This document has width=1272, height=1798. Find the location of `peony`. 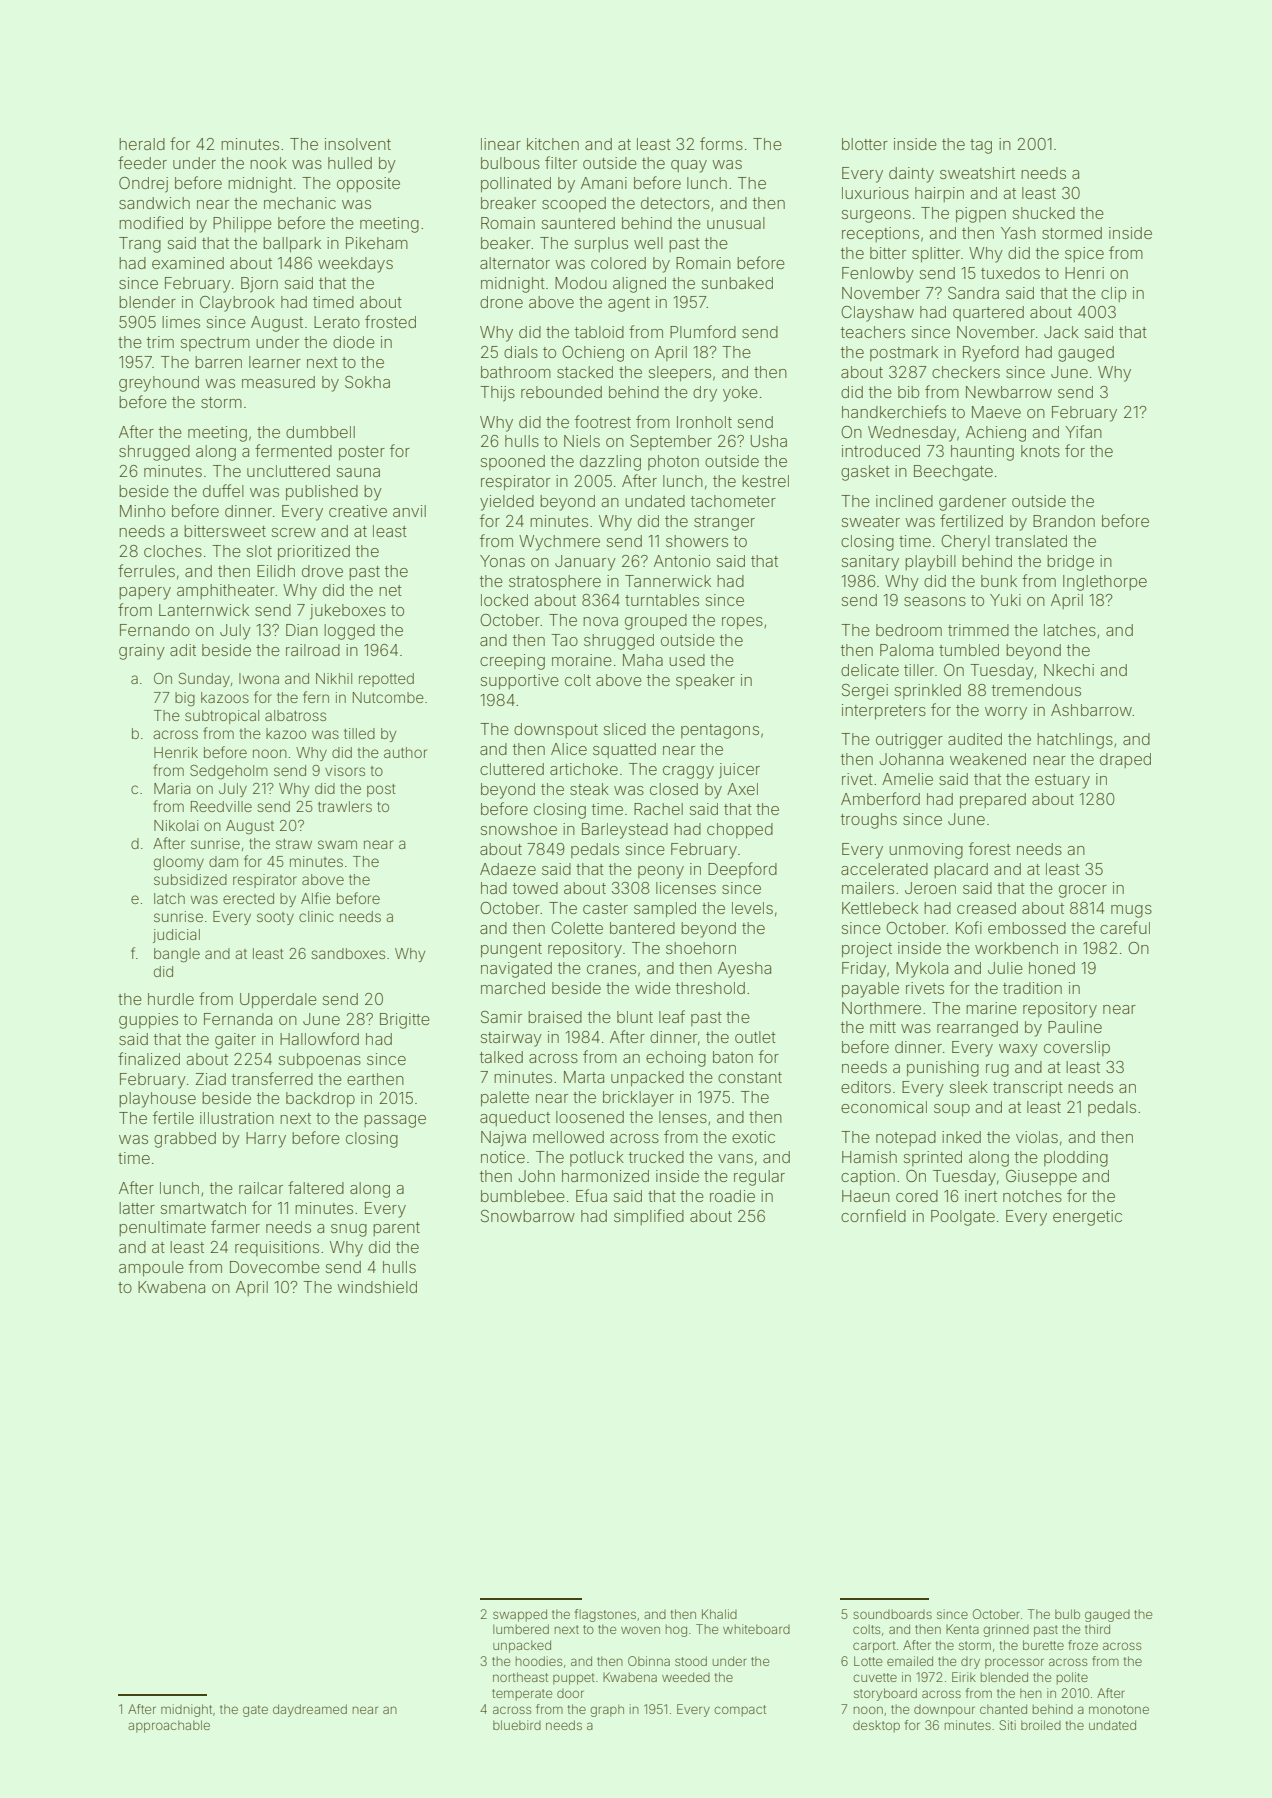

peony is located at coordinates (661, 872).
